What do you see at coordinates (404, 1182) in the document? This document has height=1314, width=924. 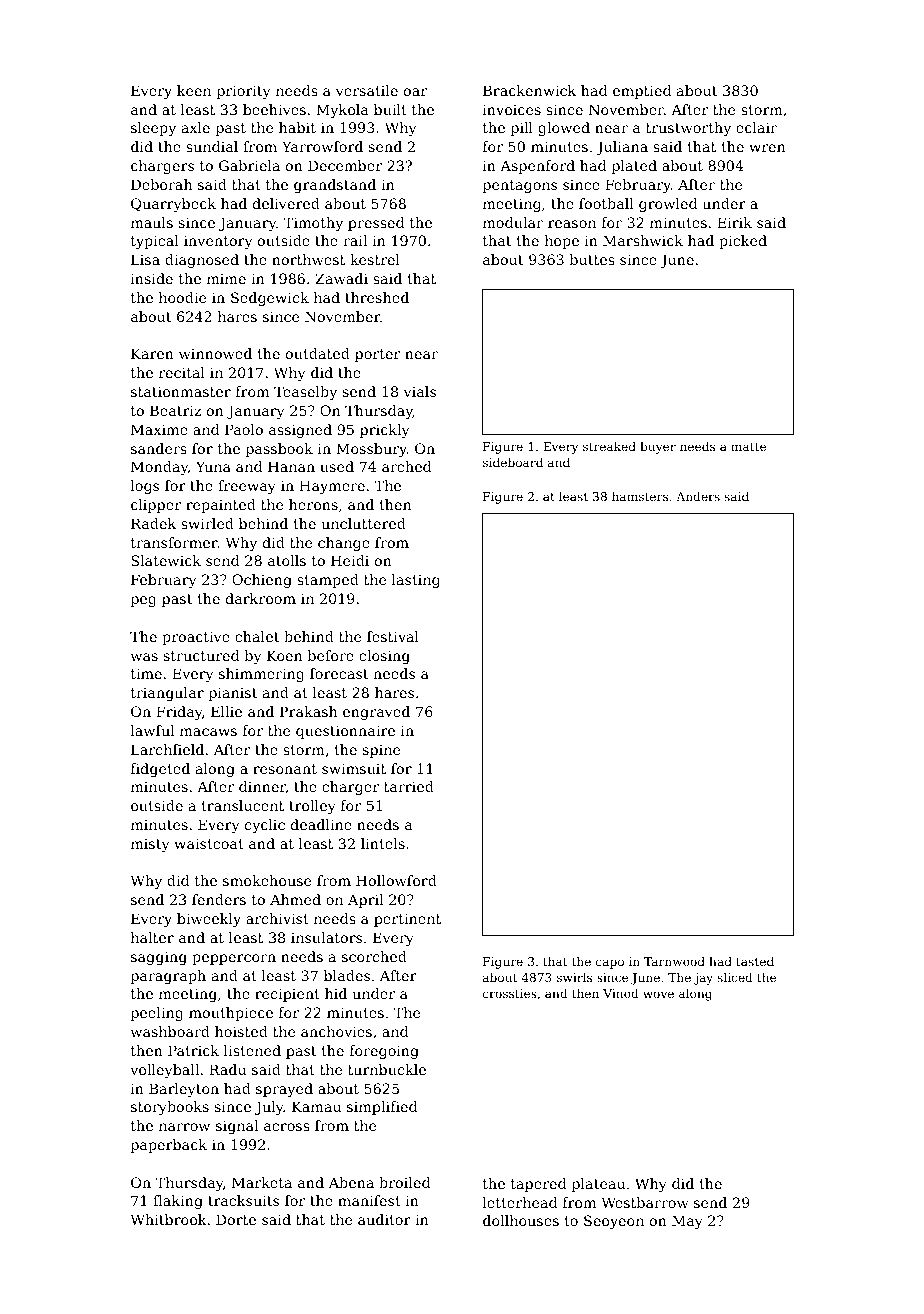 I see `broiled` at bounding box center [404, 1182].
